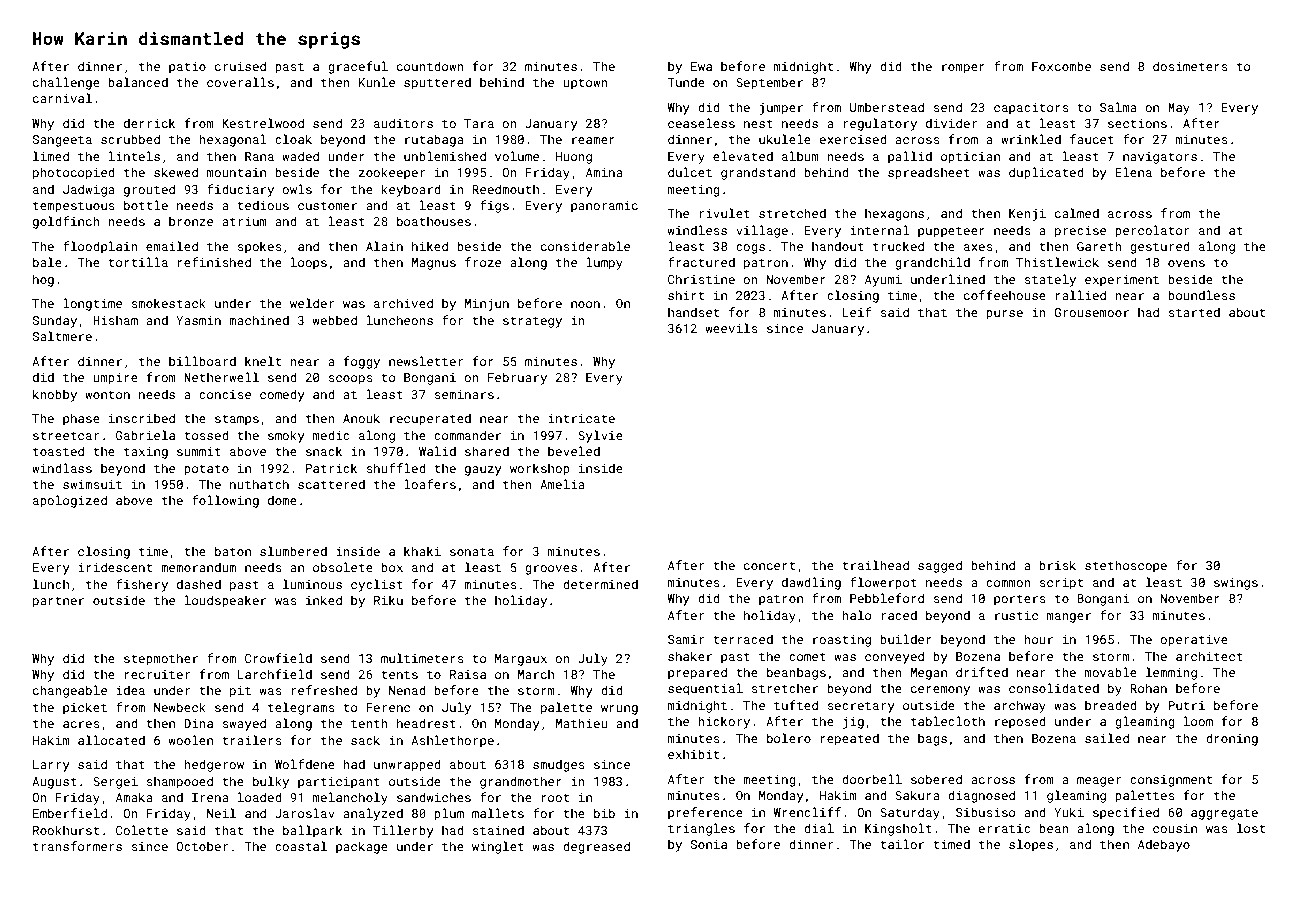 The height and width of the image is (924, 1308). I want to click on patio, so click(187, 68).
